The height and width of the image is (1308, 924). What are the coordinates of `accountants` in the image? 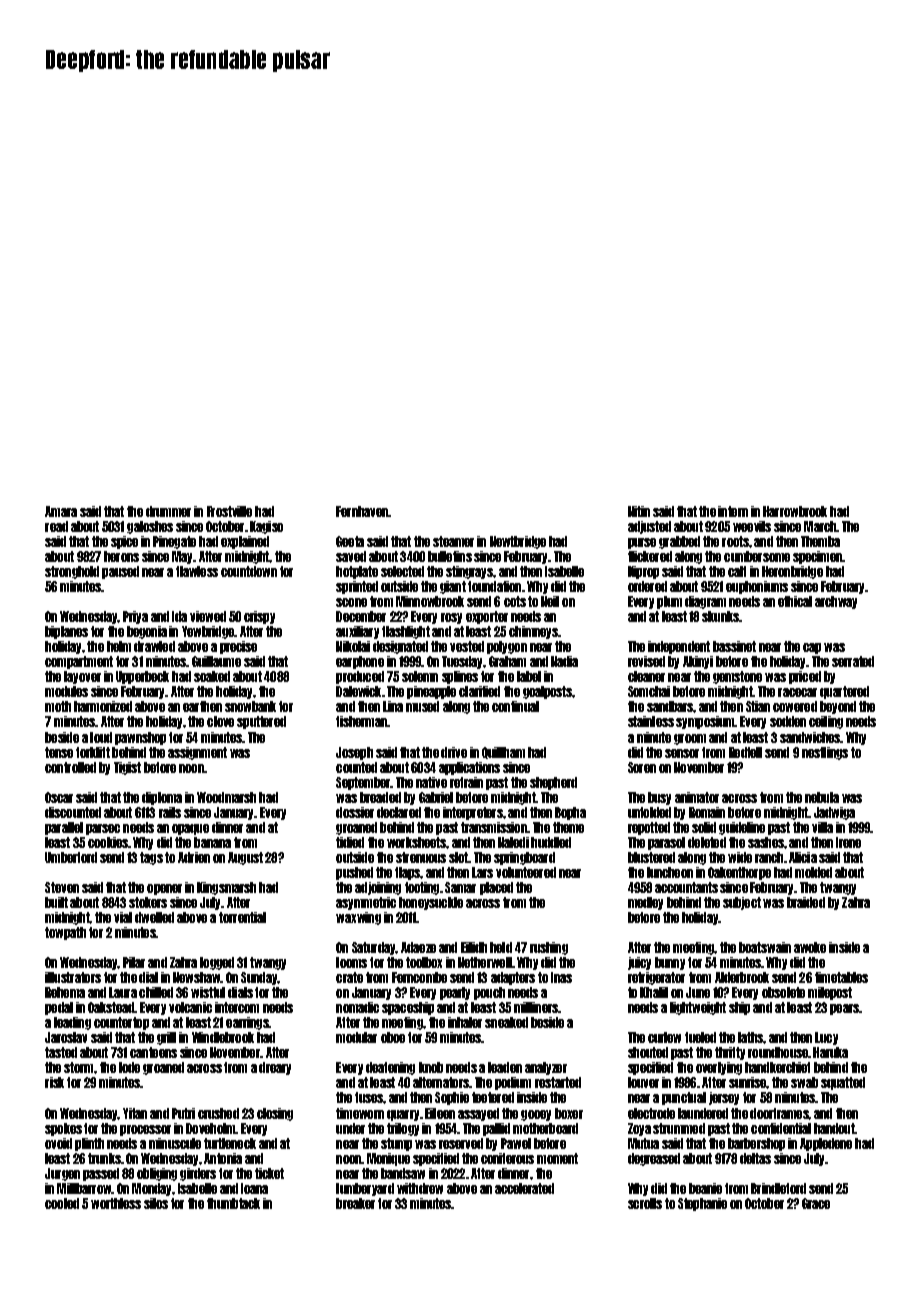 It's located at (686, 887).
